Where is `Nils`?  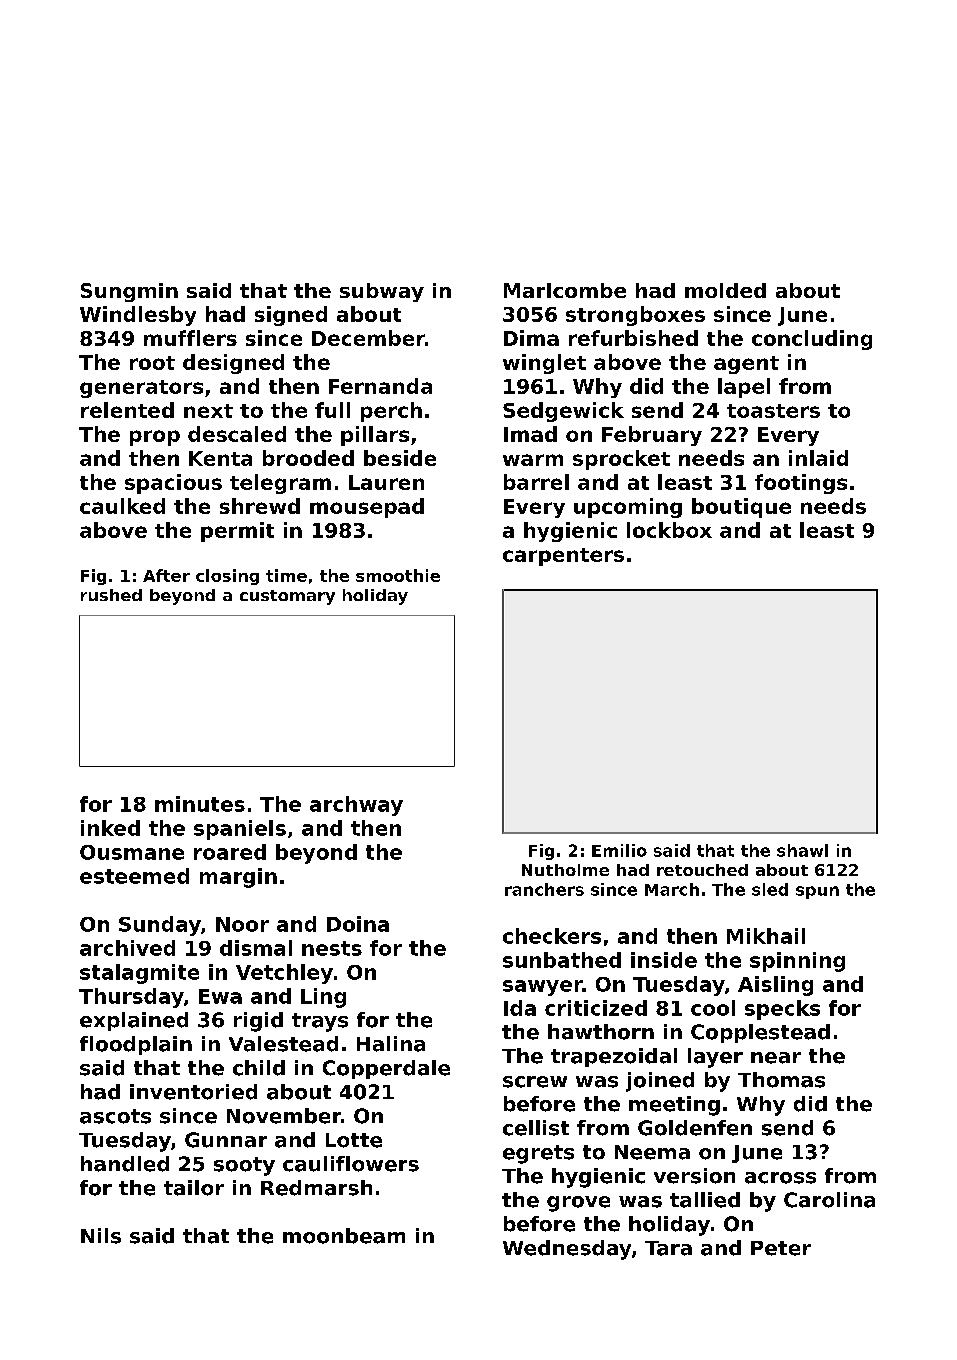 Nils is located at coordinates (101, 1236).
